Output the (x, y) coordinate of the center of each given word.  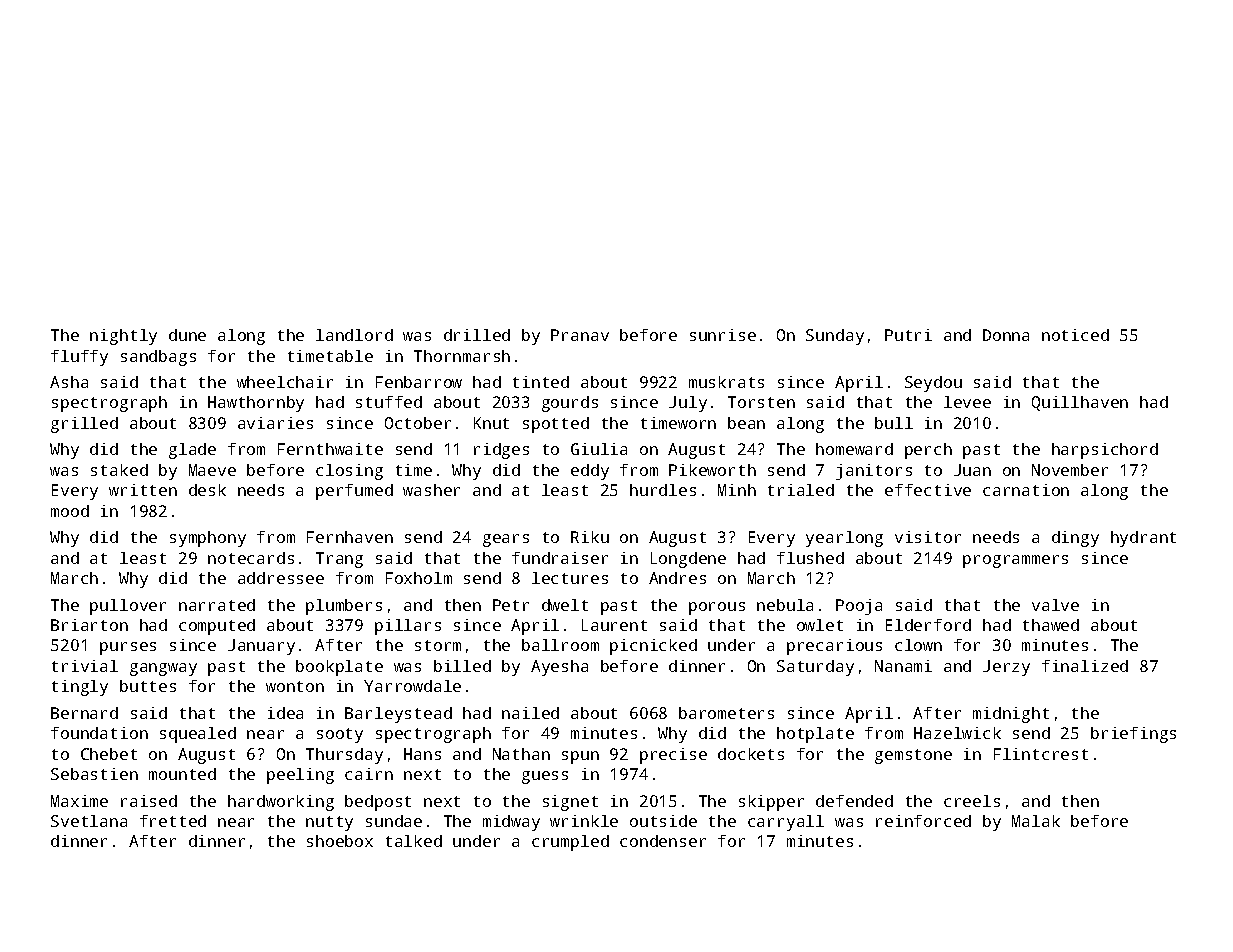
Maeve (212, 470)
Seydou (933, 384)
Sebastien (94, 774)
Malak (1036, 821)
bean (746, 423)
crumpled (570, 843)
